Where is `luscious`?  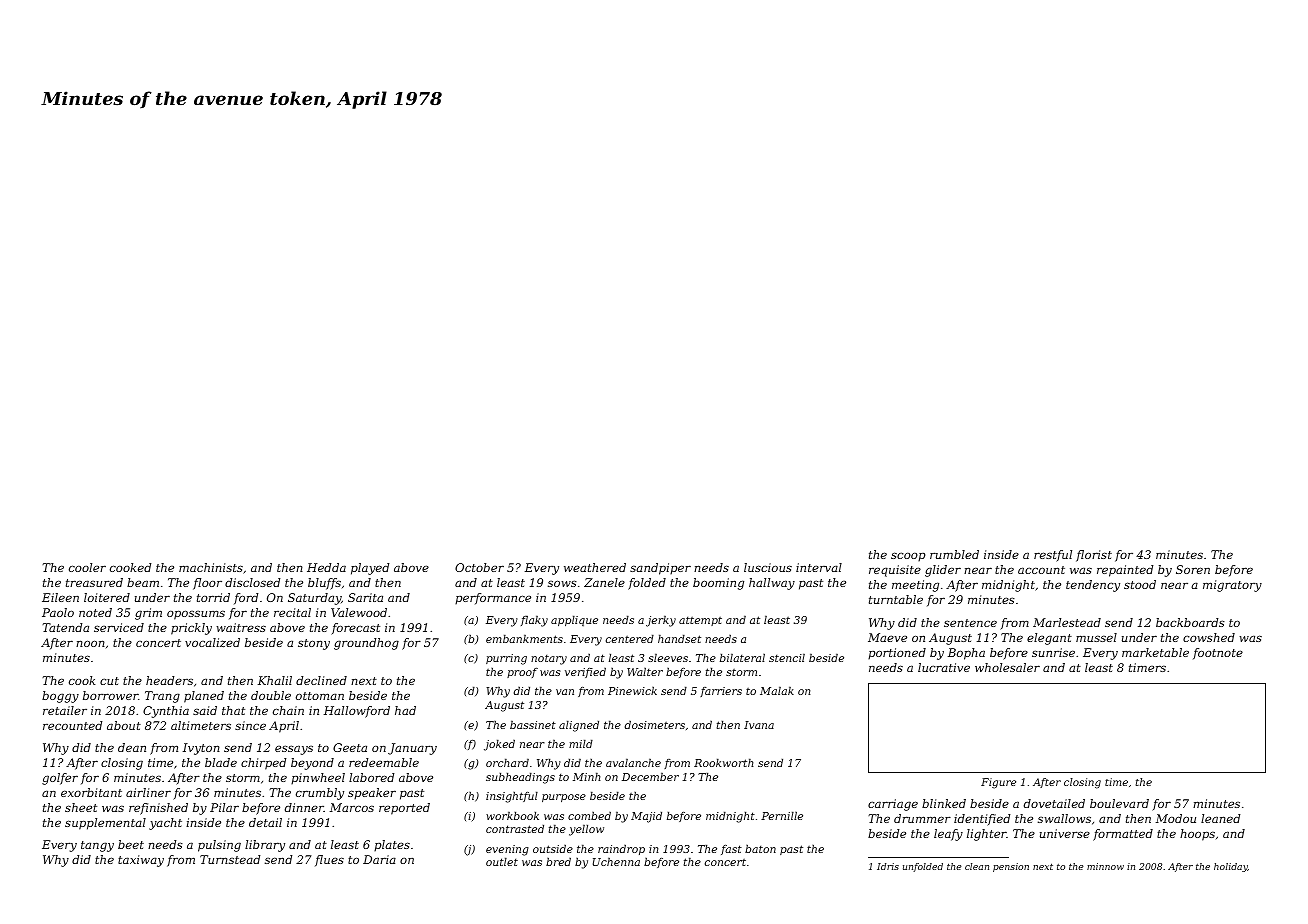
luscious is located at coordinates (768, 567).
